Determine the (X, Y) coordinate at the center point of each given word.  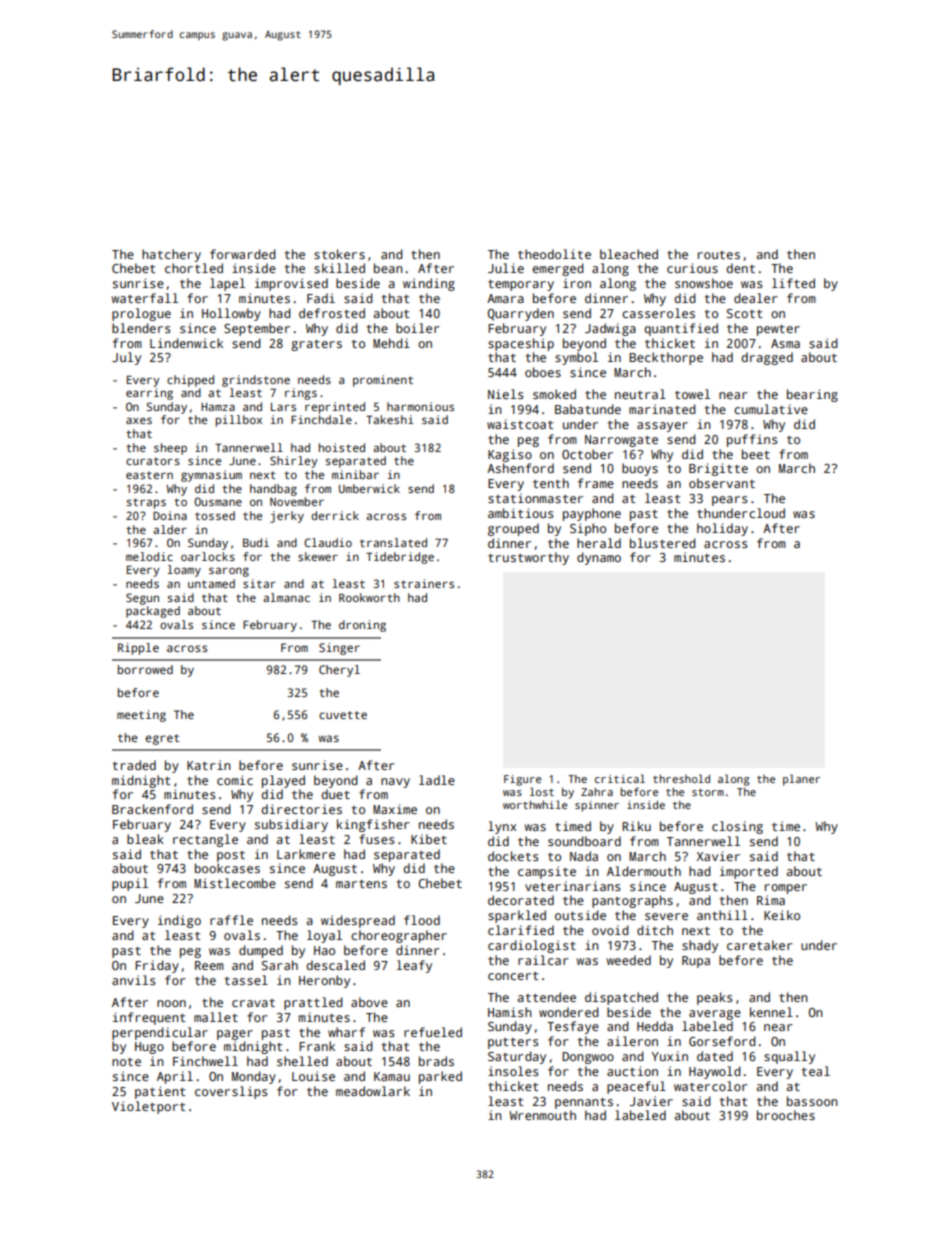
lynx (502, 827)
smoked (554, 394)
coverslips (231, 1092)
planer (801, 780)
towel (692, 394)
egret (162, 739)
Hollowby (231, 314)
